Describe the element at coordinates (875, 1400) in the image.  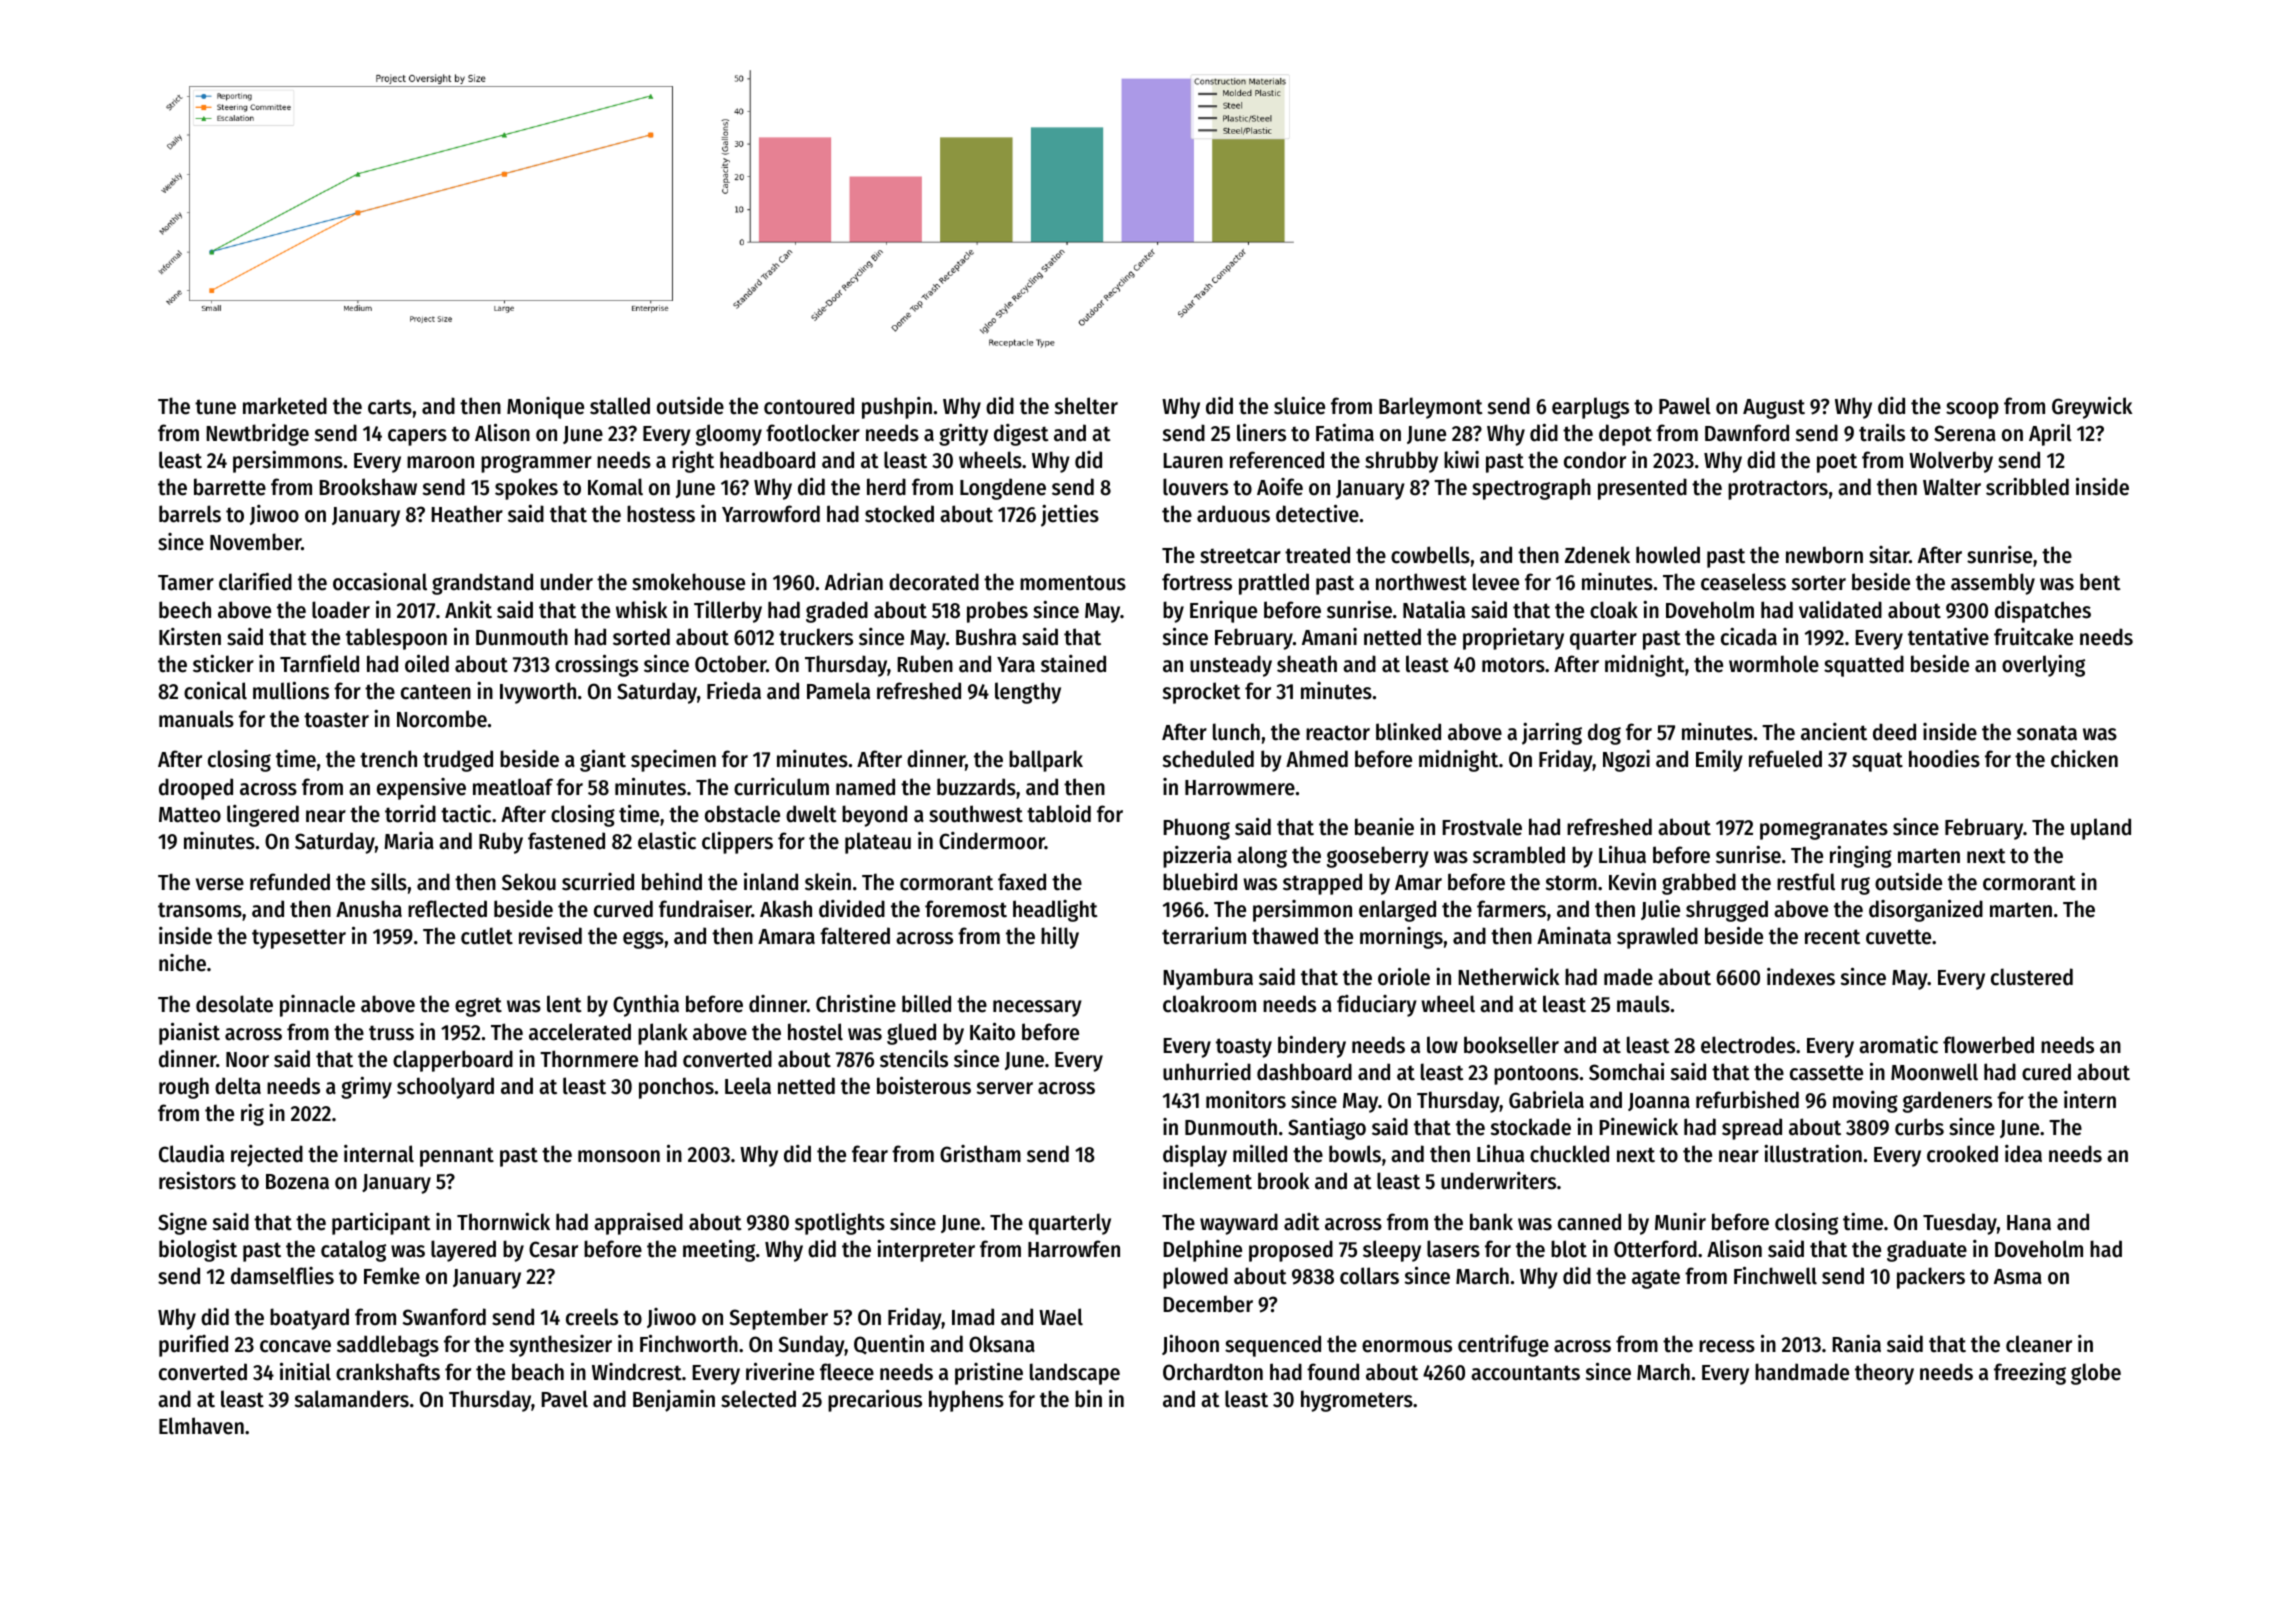
I see `precarious` at that location.
